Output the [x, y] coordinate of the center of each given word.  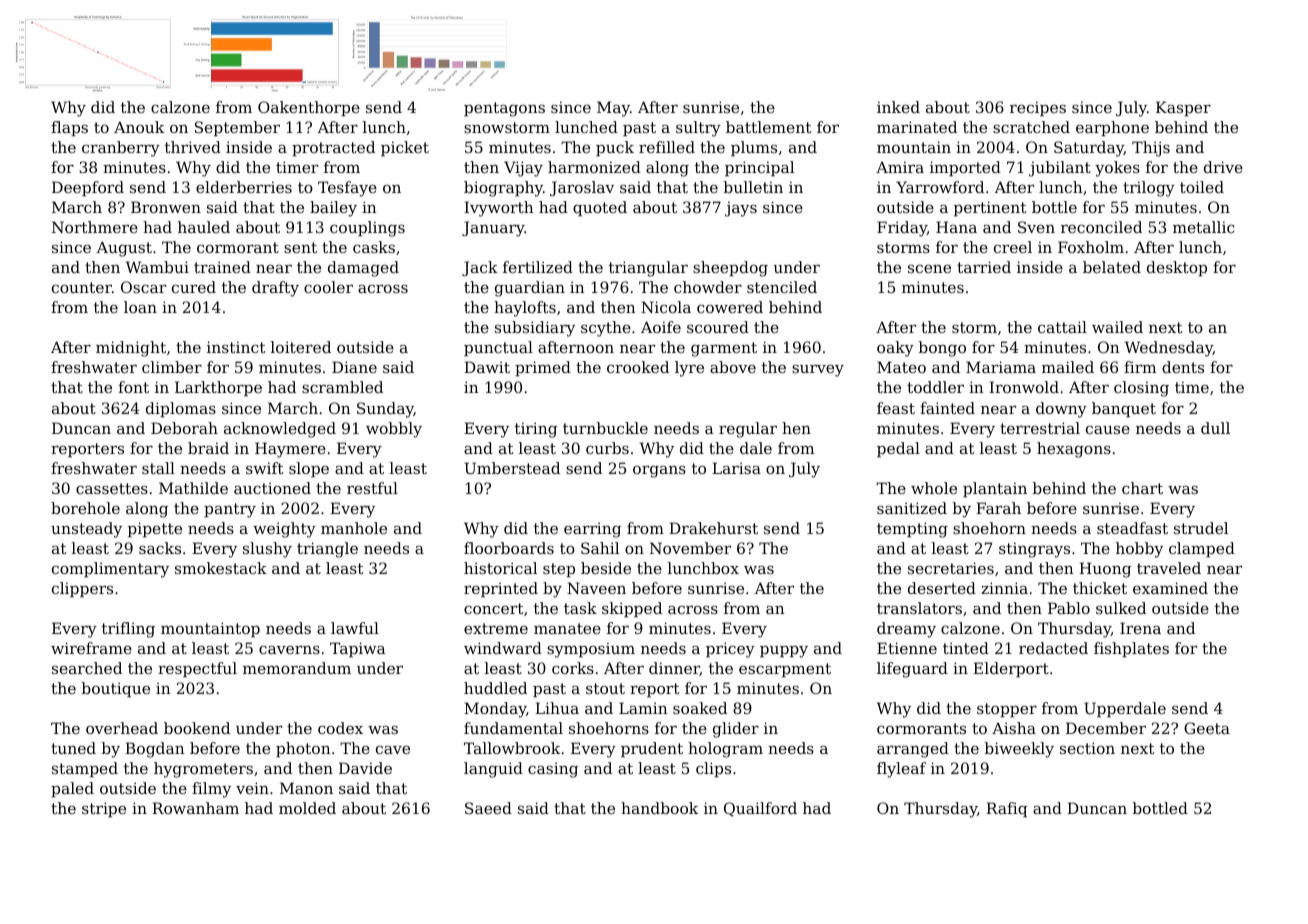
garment [724, 349]
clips [713, 769]
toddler [935, 387]
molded [307, 808]
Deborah [184, 428]
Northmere [95, 227]
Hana [956, 227]
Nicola [666, 307]
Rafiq [1006, 809]
